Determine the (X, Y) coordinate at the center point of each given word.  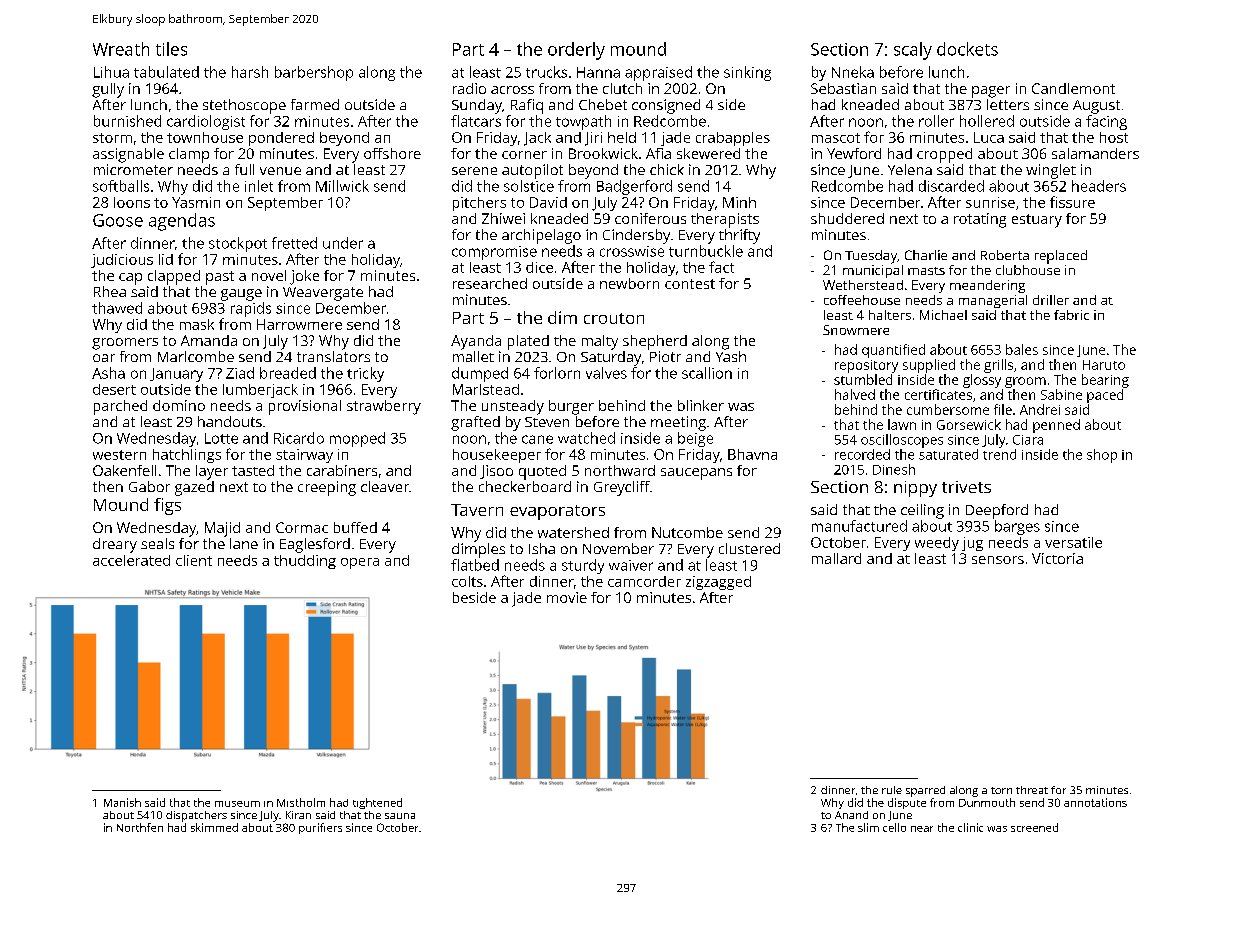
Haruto (1104, 365)
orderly (576, 51)
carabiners (342, 470)
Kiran (298, 815)
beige (695, 439)
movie (567, 597)
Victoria (1057, 558)
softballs (121, 186)
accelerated (131, 560)
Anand (851, 815)
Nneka (853, 72)
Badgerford (634, 187)
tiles (171, 49)
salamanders (1095, 153)
